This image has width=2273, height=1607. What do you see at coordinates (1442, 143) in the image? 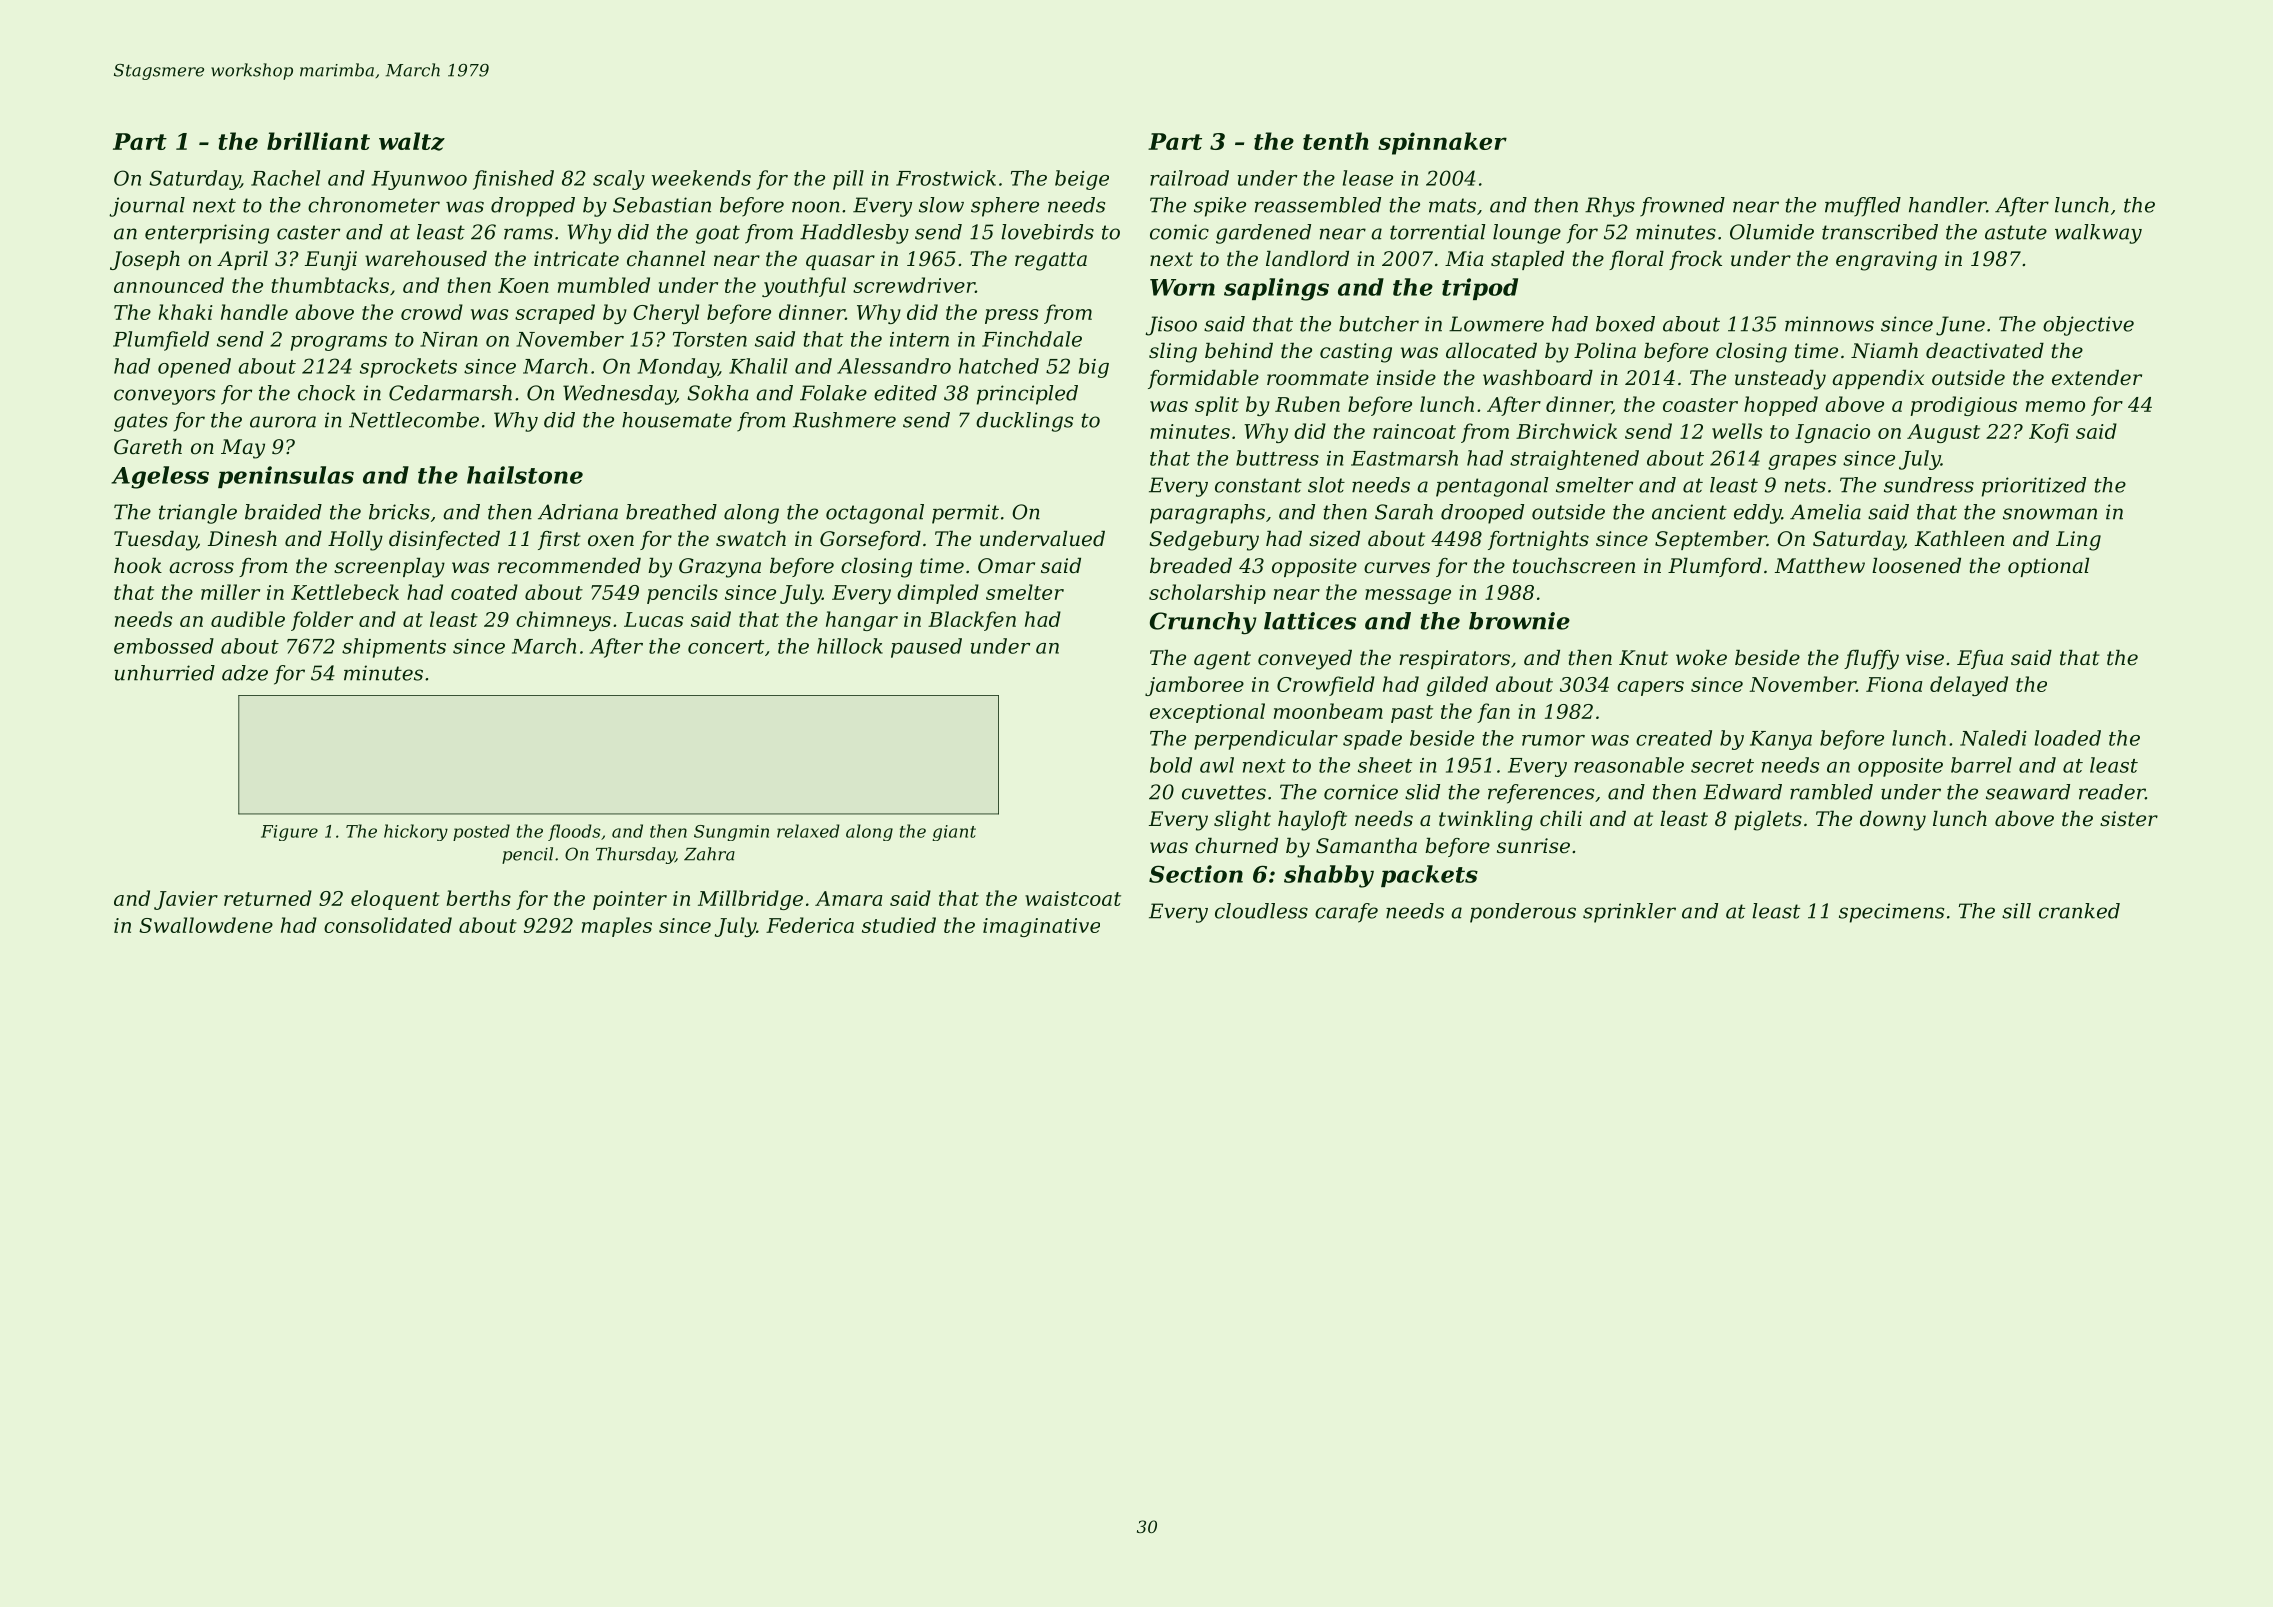
I see `spinnaker` at bounding box center [1442, 143].
